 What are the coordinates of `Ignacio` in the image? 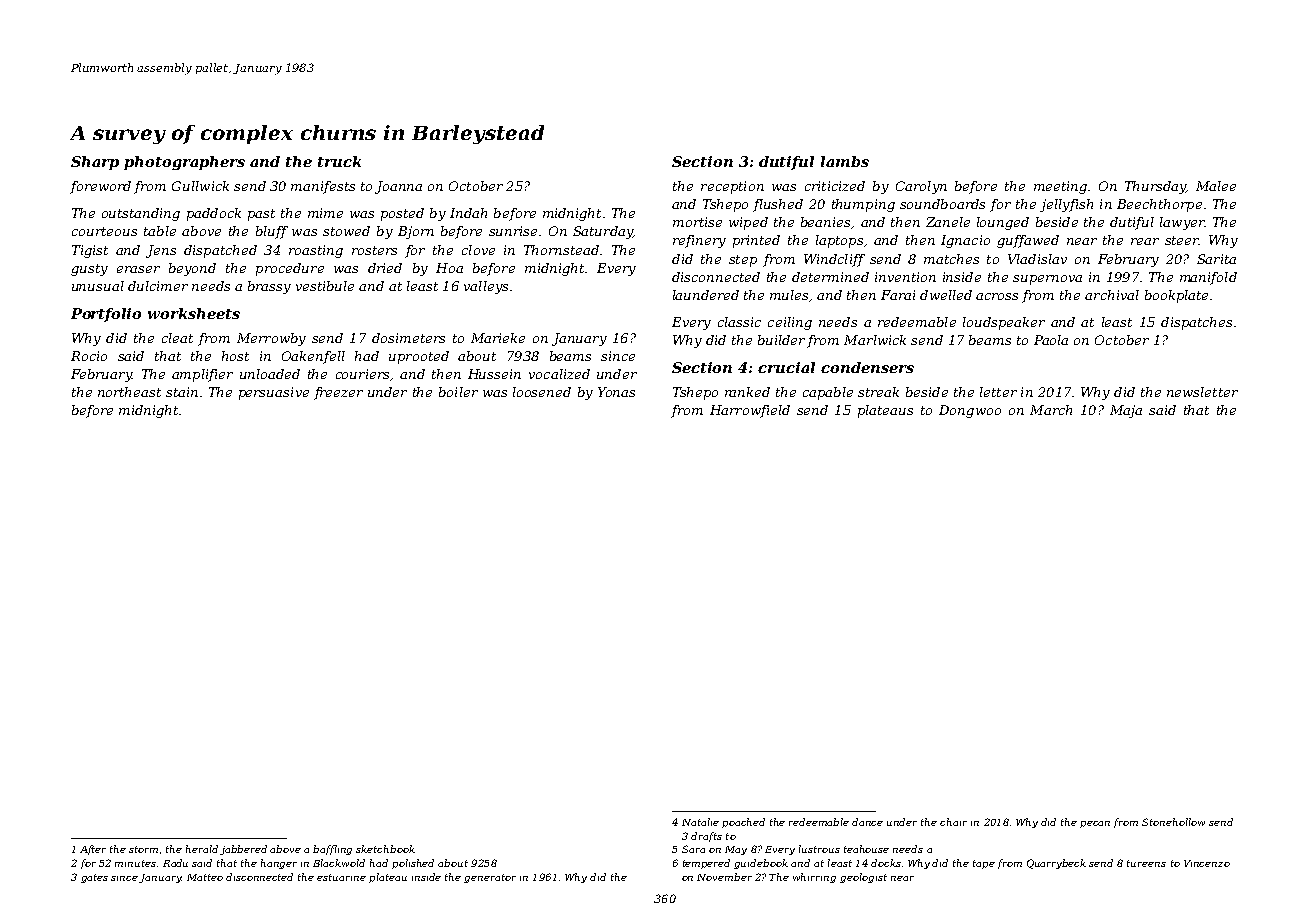 It's located at (965, 241).
